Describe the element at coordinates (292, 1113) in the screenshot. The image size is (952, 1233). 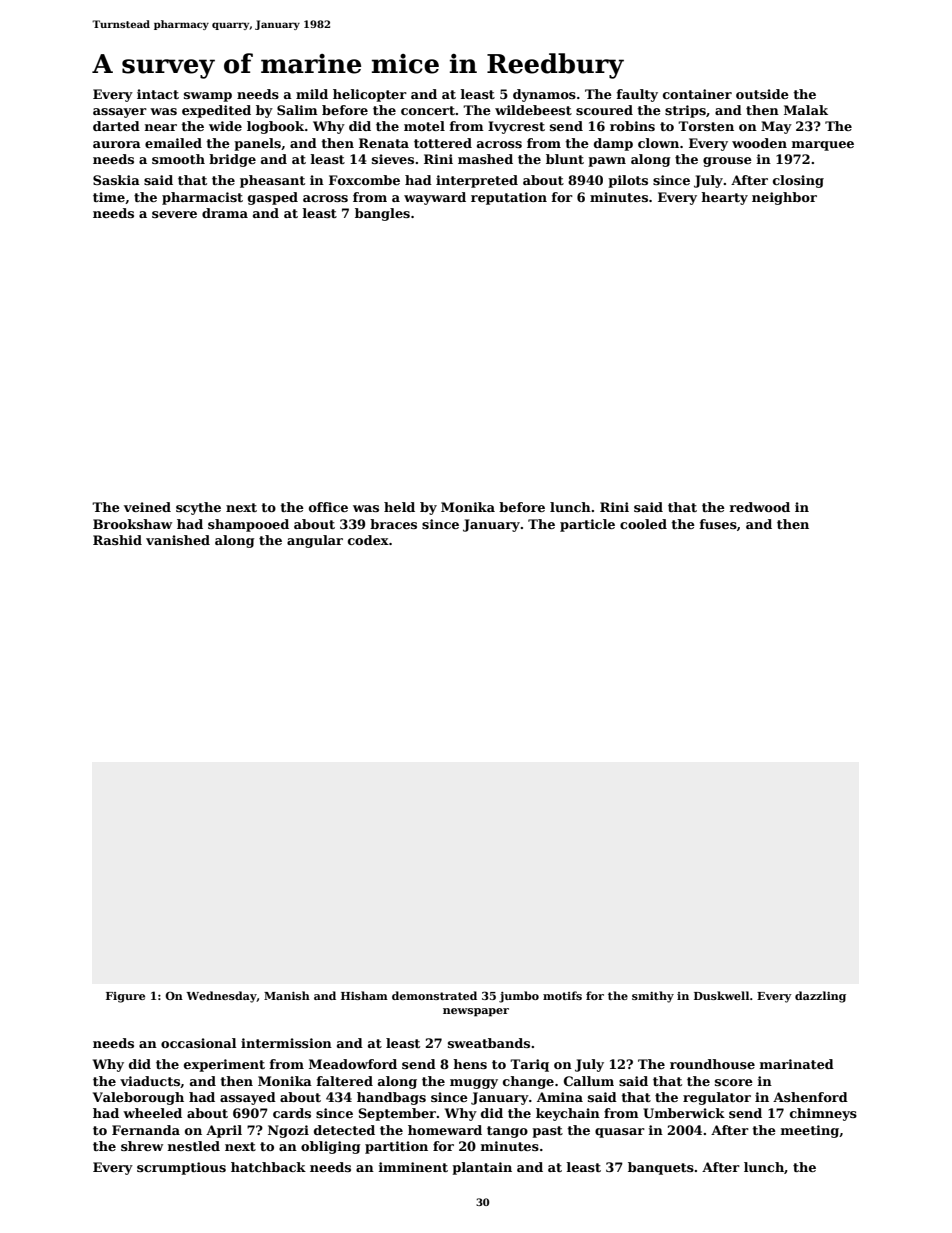
I see `cards` at that location.
